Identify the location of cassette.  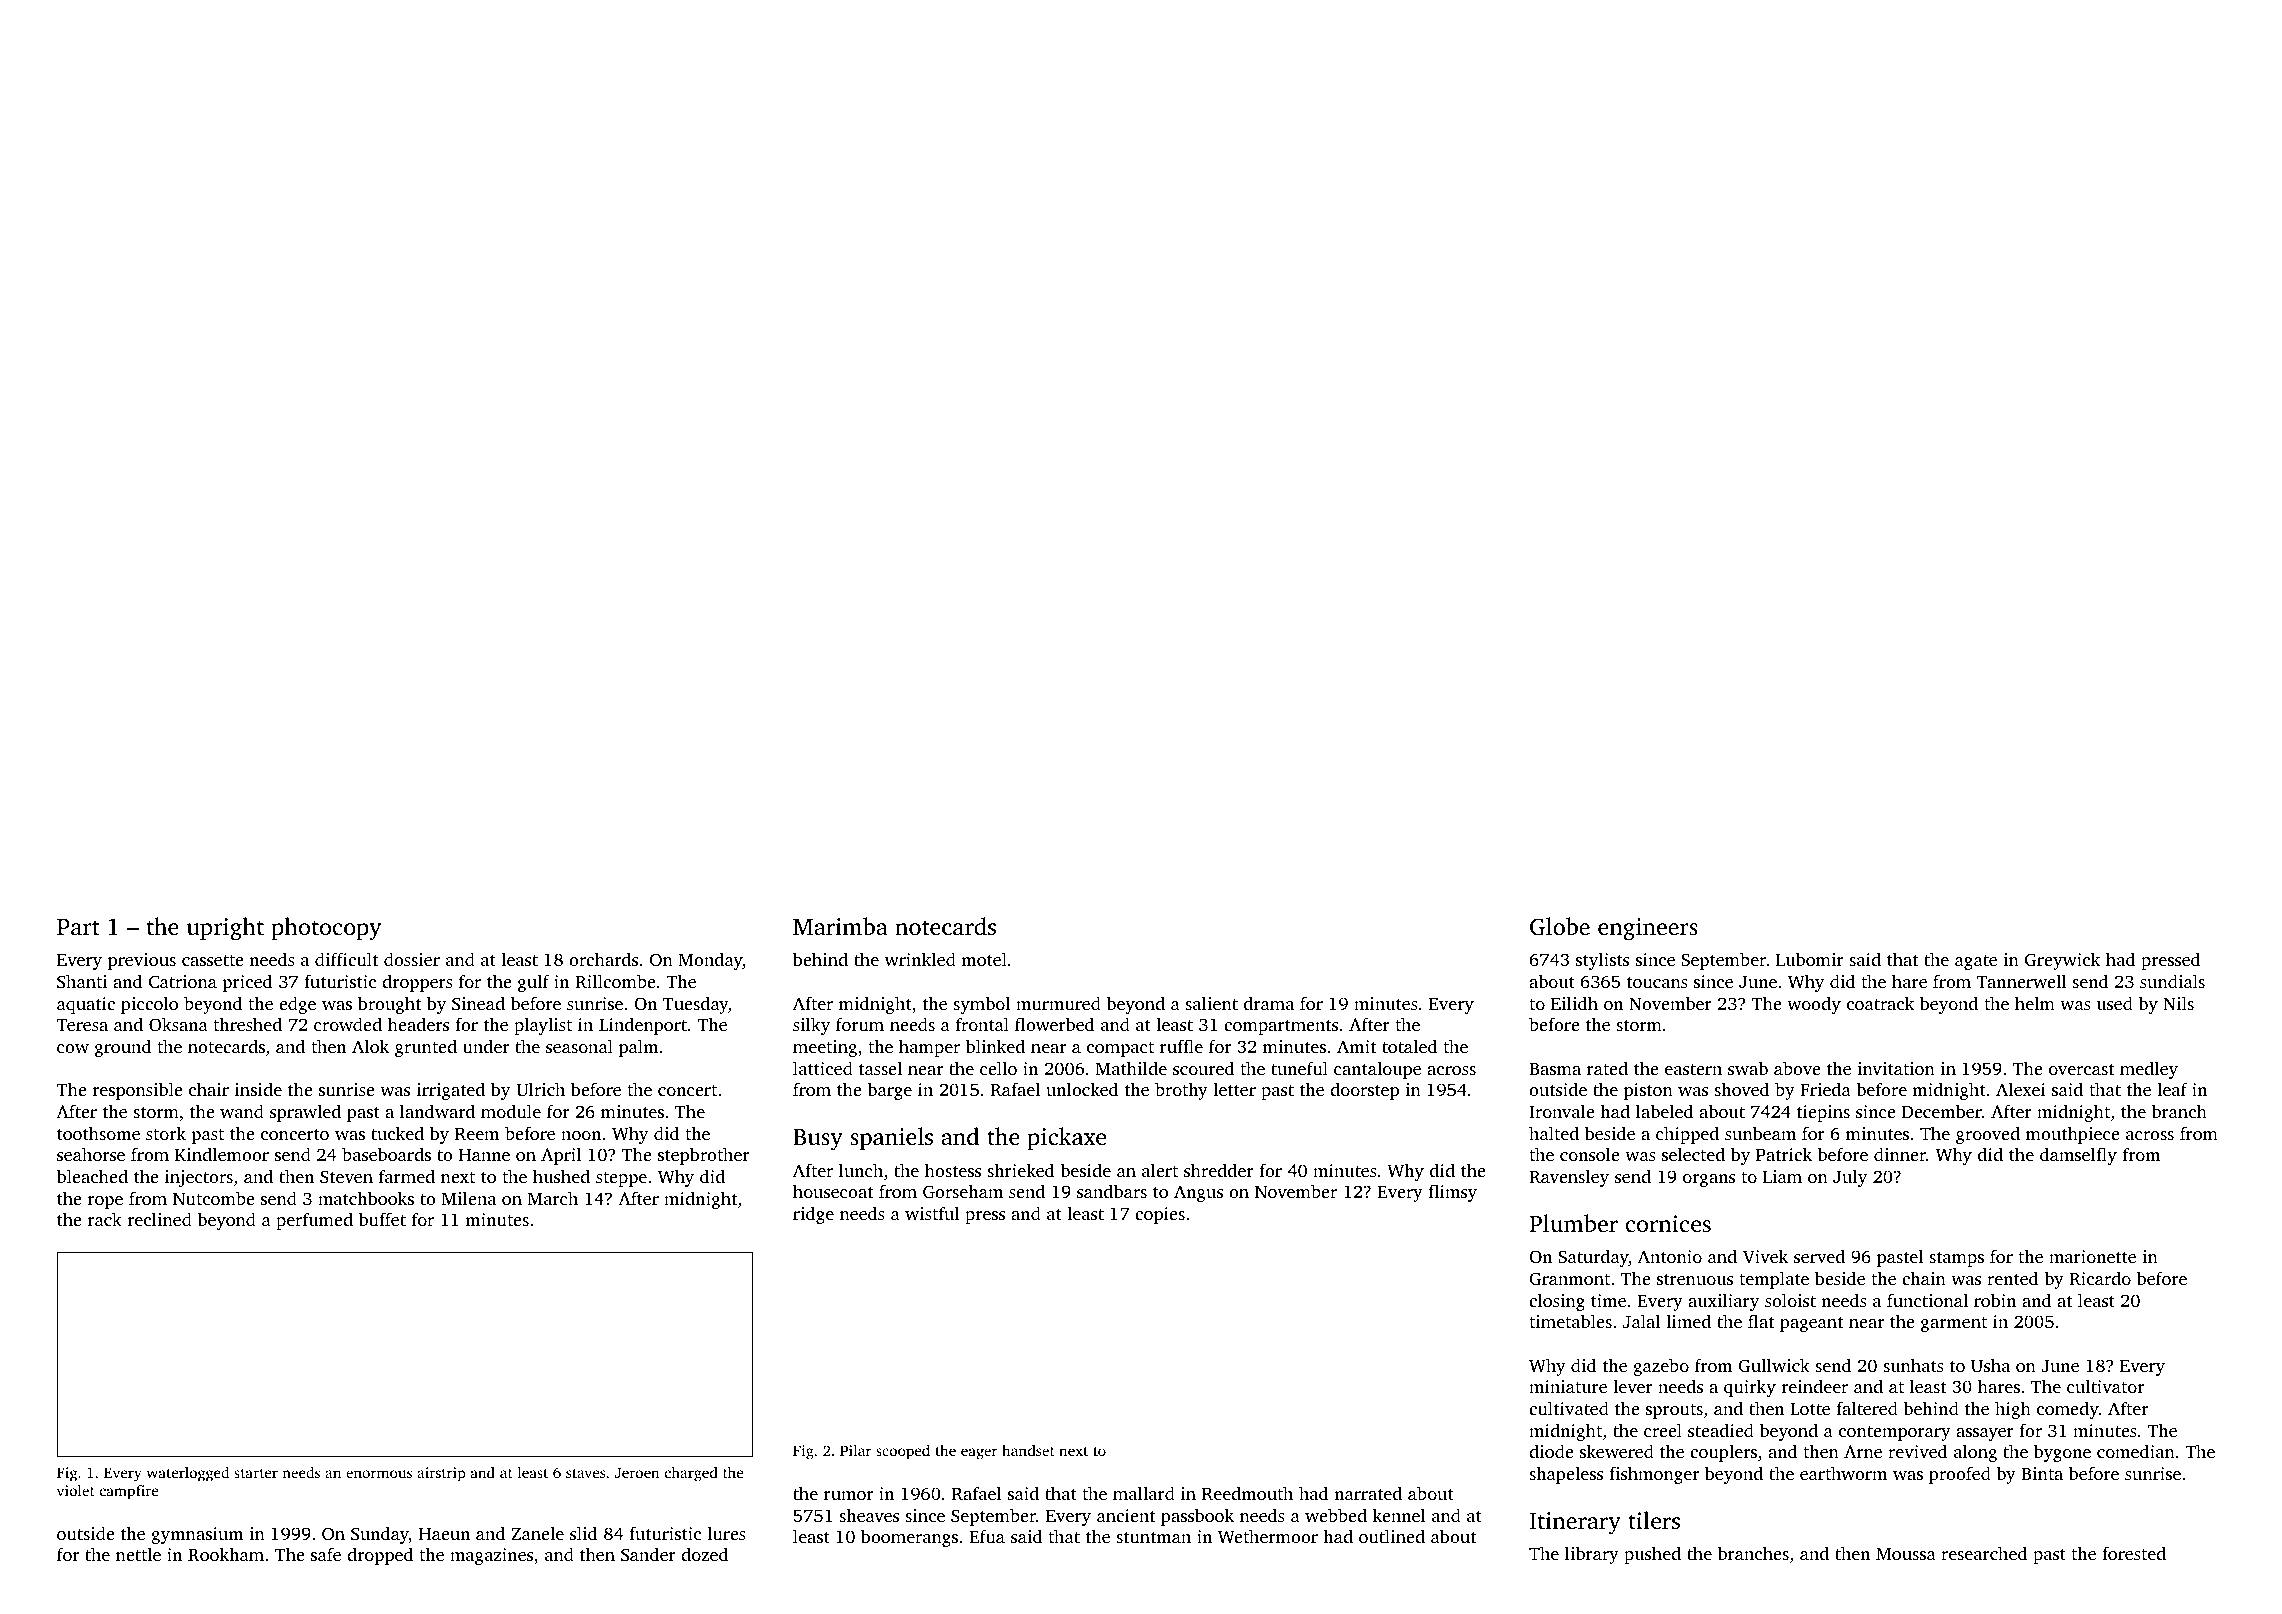
(213, 960).
